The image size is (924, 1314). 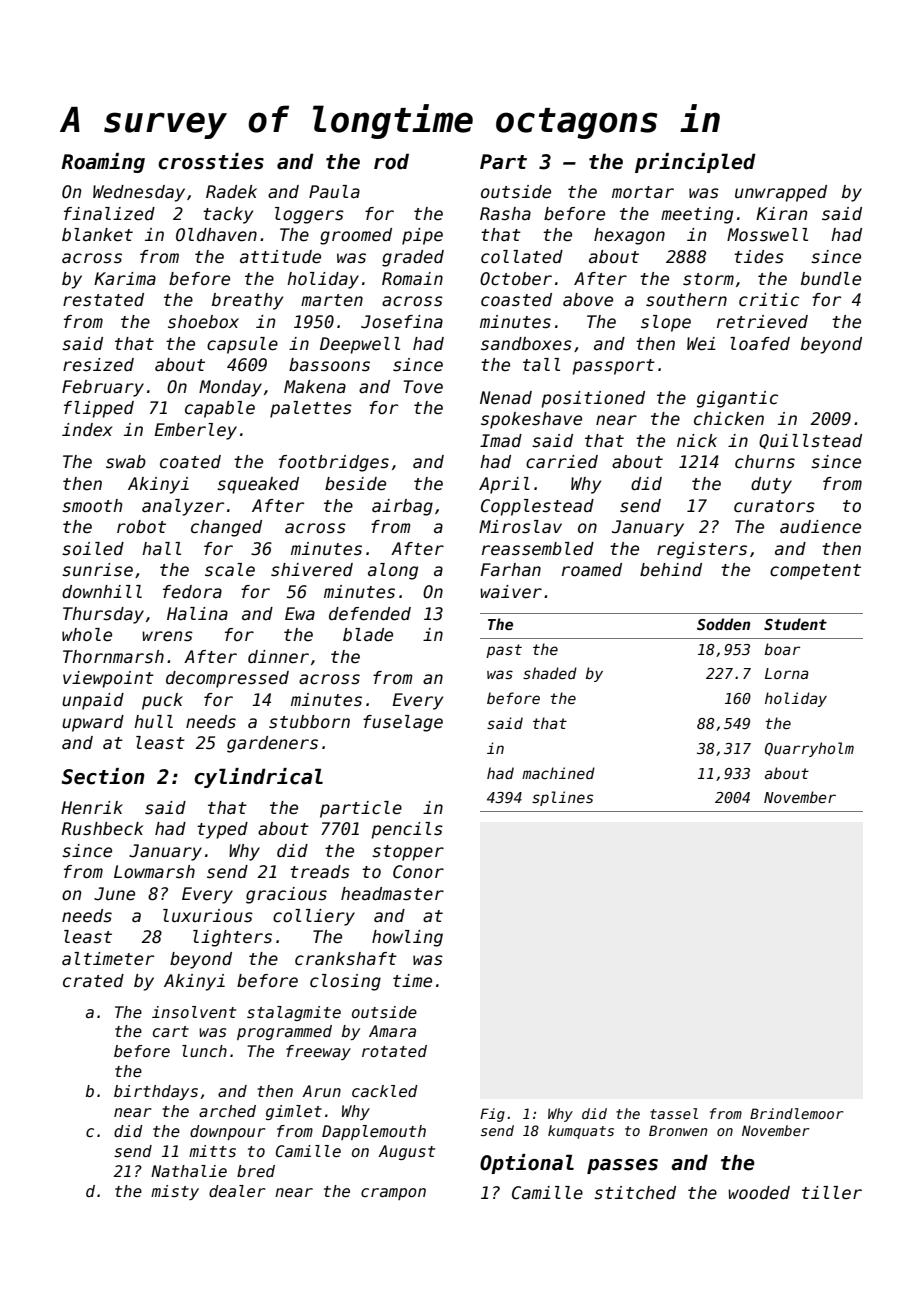 I want to click on tassel, so click(x=674, y=1113).
